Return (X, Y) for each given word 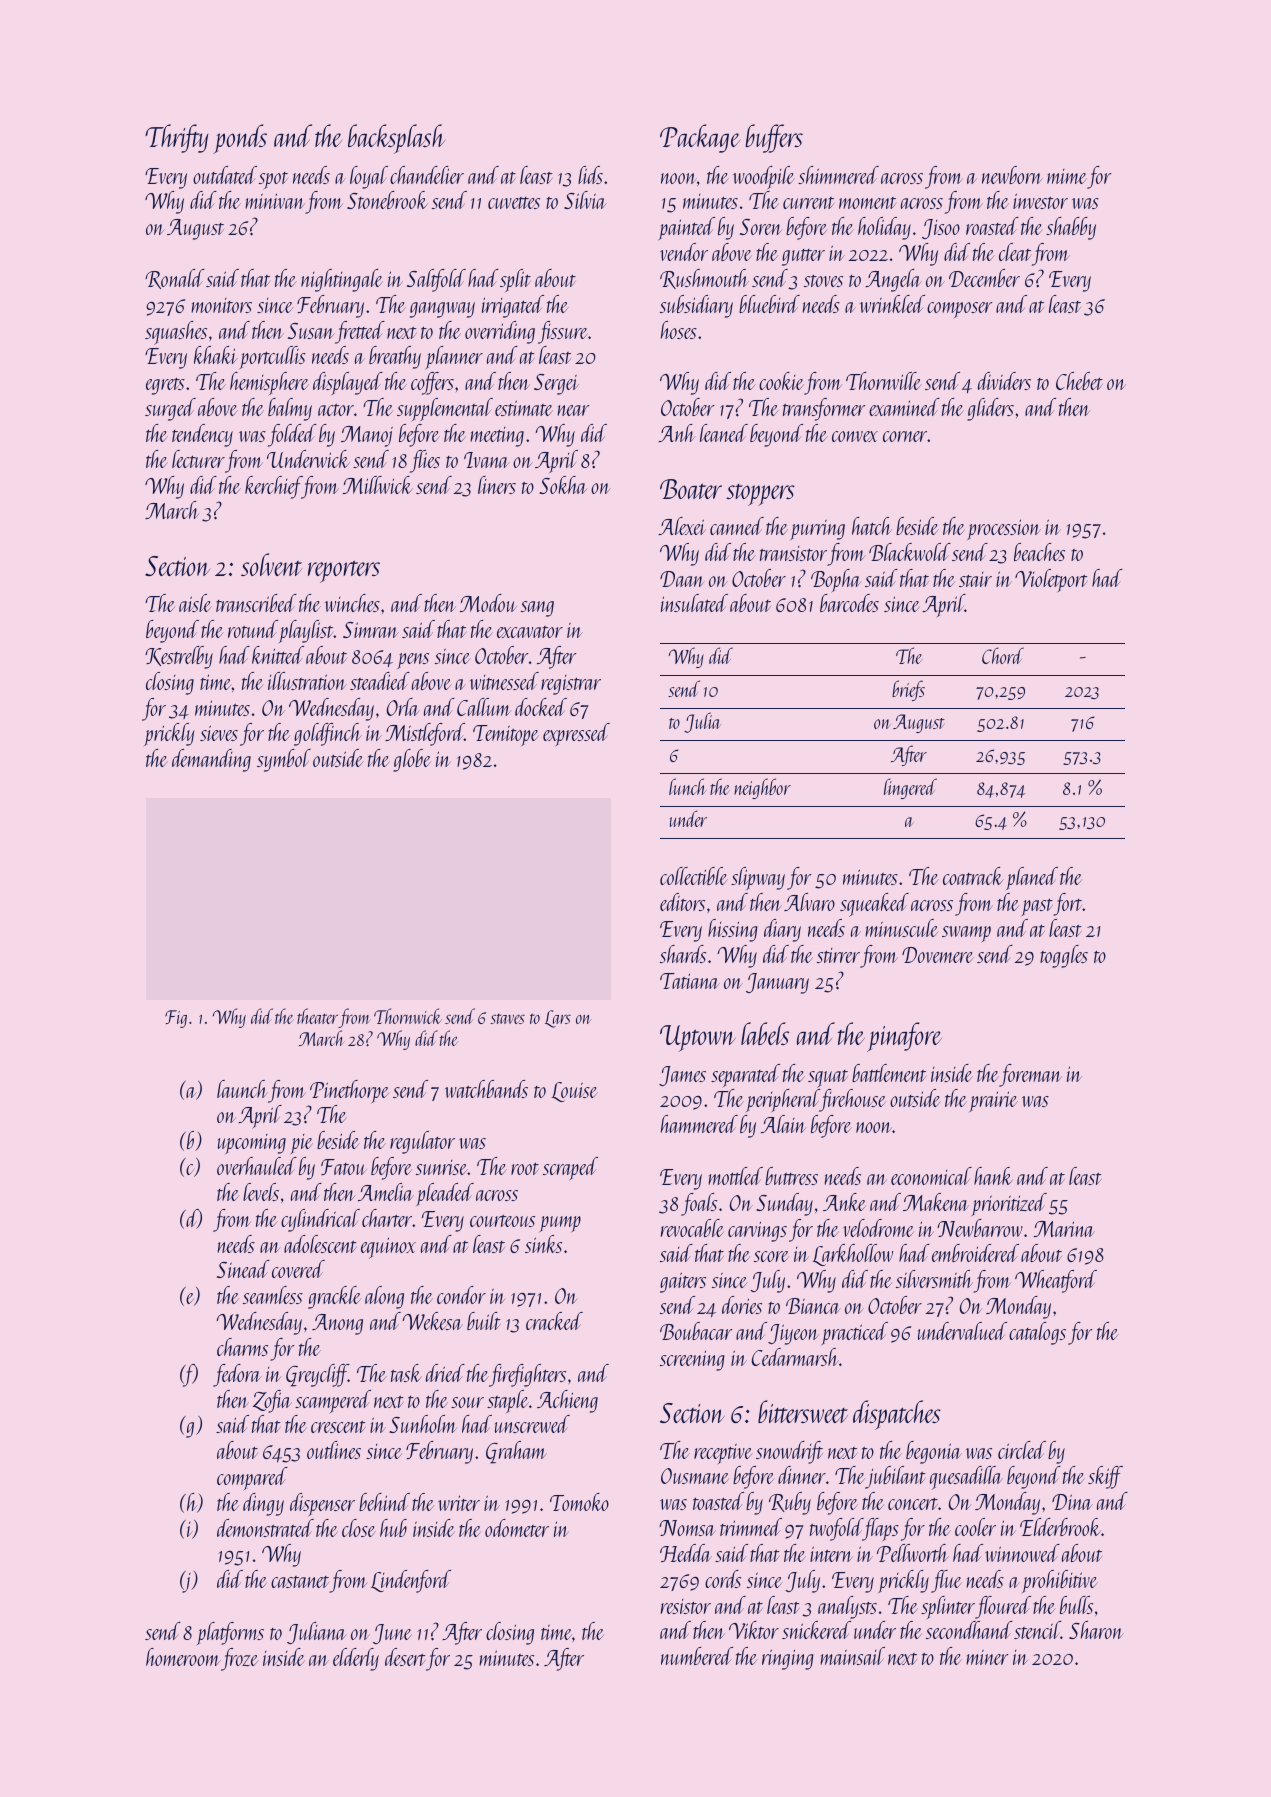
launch (242, 1089)
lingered (910, 788)
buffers (774, 138)
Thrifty (176, 138)
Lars (558, 1019)
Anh (676, 433)
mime (1067, 176)
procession (1004, 529)
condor (461, 1295)
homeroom (183, 1657)
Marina (1064, 1229)
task (406, 1373)
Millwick (378, 485)
